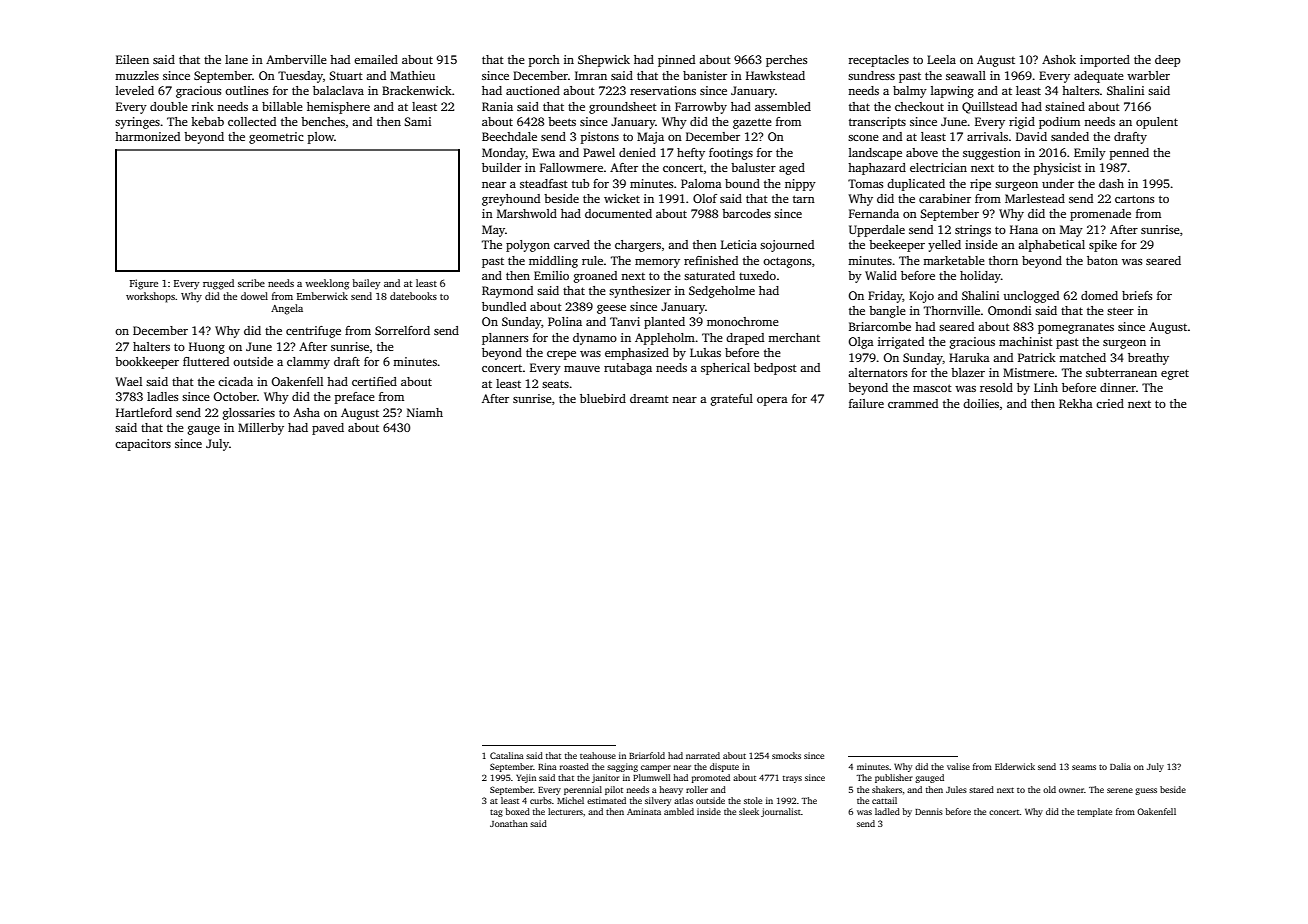 This document has height=924, width=1308. What do you see at coordinates (143, 445) in the document?
I see `capacitors` at bounding box center [143, 445].
